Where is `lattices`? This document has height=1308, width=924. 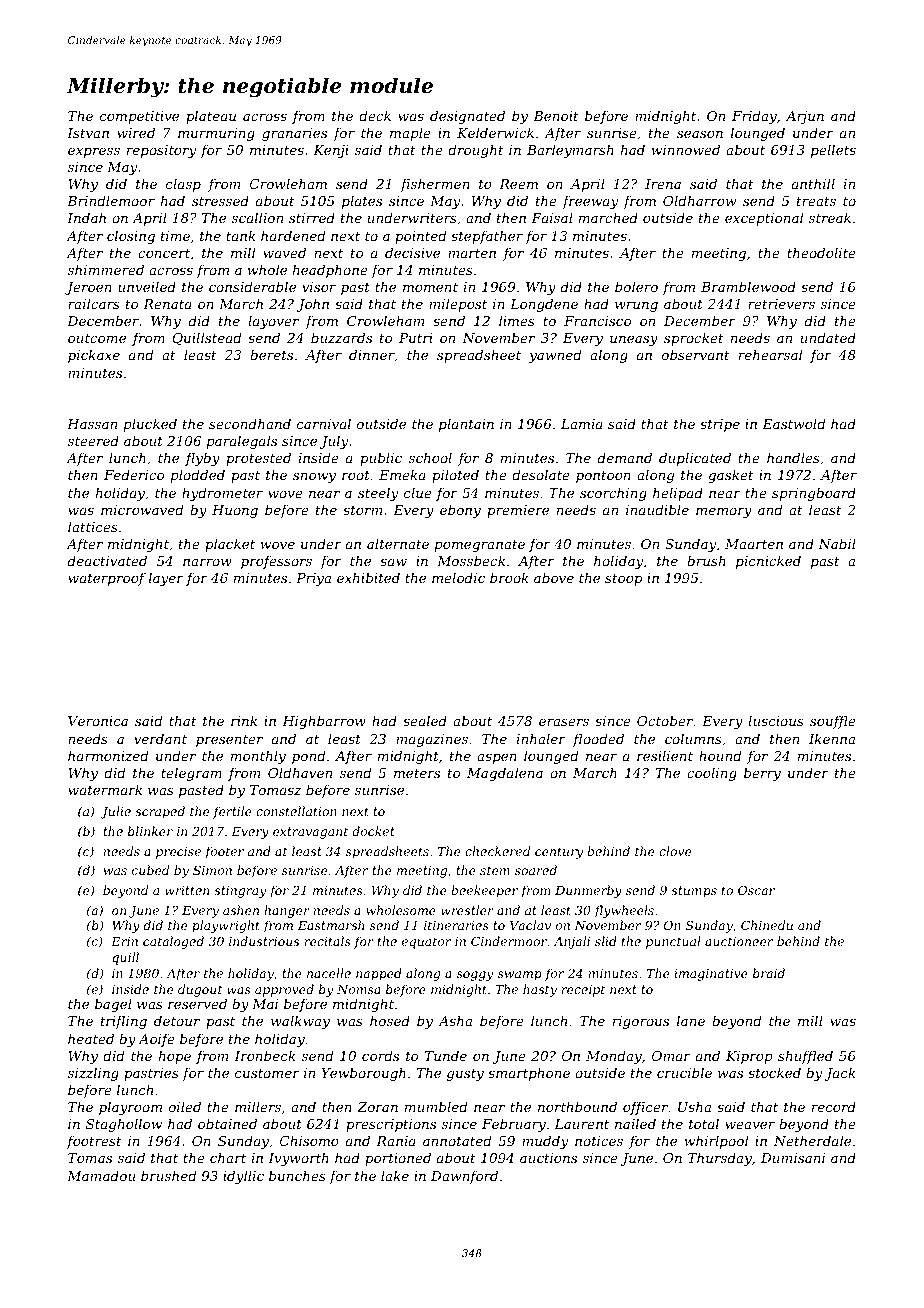 lattices is located at coordinates (93, 526).
